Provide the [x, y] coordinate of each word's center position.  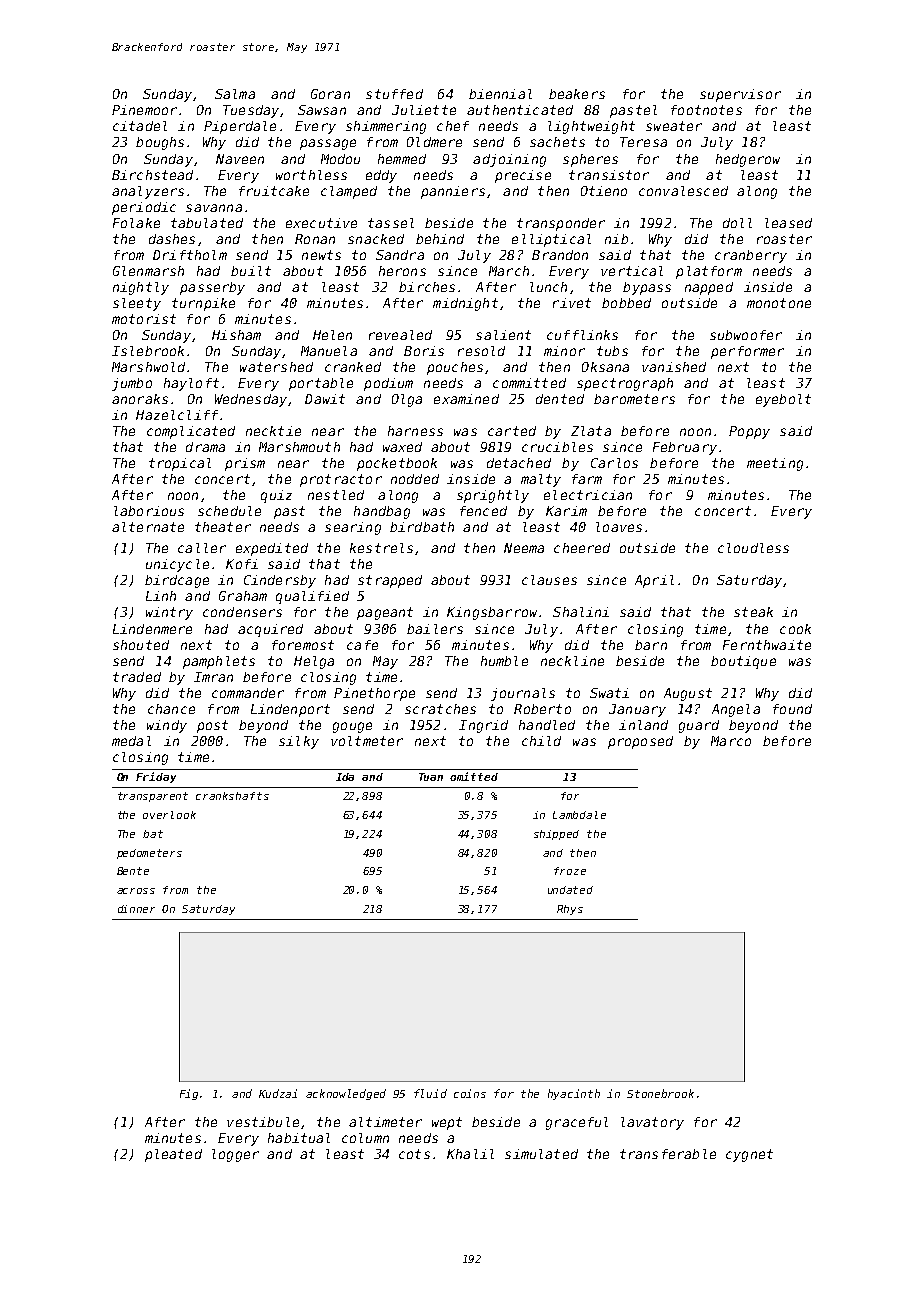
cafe [362, 645]
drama [205, 447]
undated [570, 890]
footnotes [706, 110]
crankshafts [232, 796]
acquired [270, 630]
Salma [235, 94]
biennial [500, 94]
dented [560, 399]
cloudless [753, 548]
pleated [173, 1155]
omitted [474, 776]
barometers [634, 399]
